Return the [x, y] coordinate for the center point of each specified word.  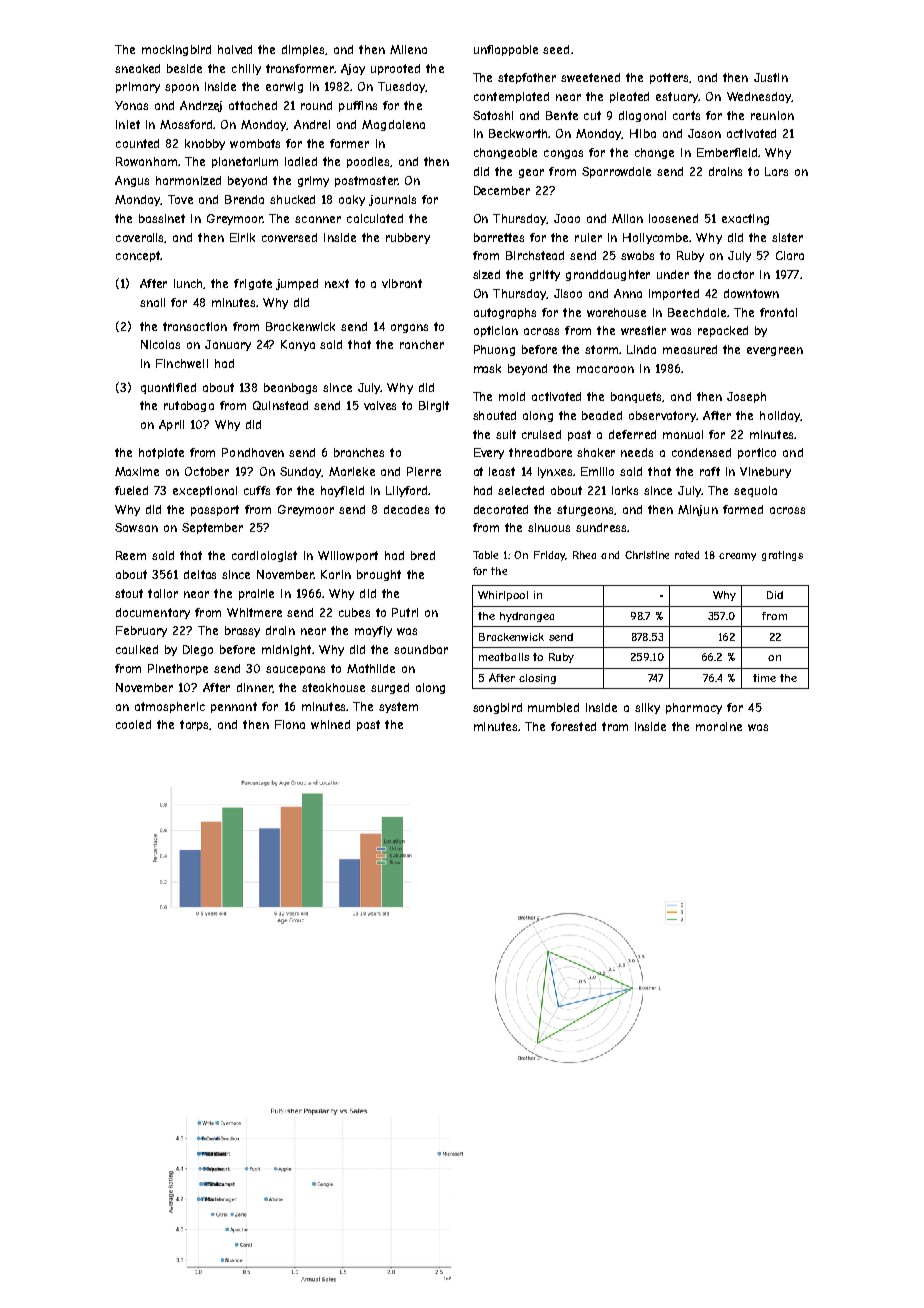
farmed [743, 509]
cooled [133, 724]
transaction [195, 326]
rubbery [408, 238]
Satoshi [493, 115]
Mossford [186, 124]
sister [787, 237]
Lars [776, 171]
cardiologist [264, 556]
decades [406, 509]
